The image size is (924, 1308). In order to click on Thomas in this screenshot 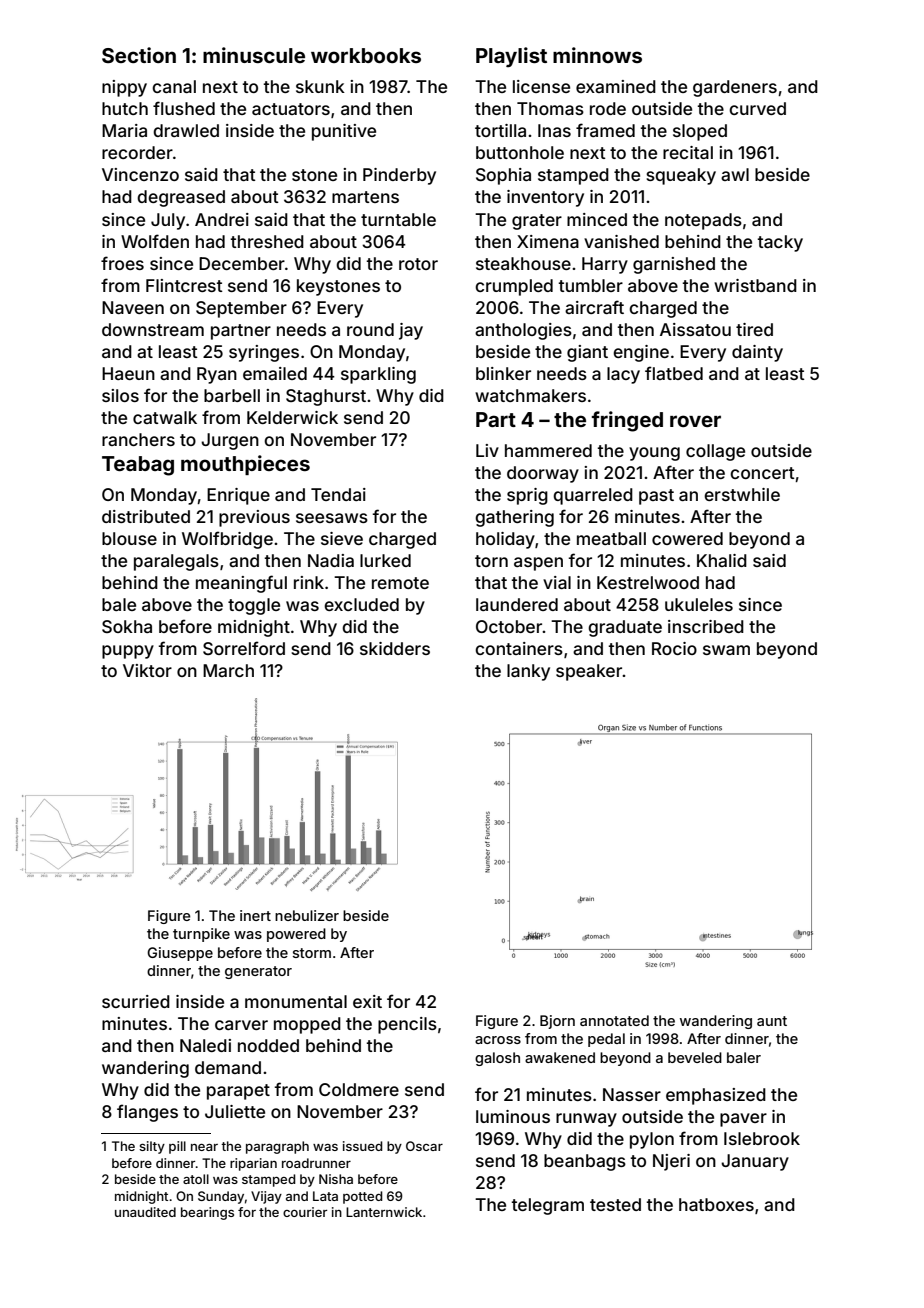, I will do `click(550, 108)`.
